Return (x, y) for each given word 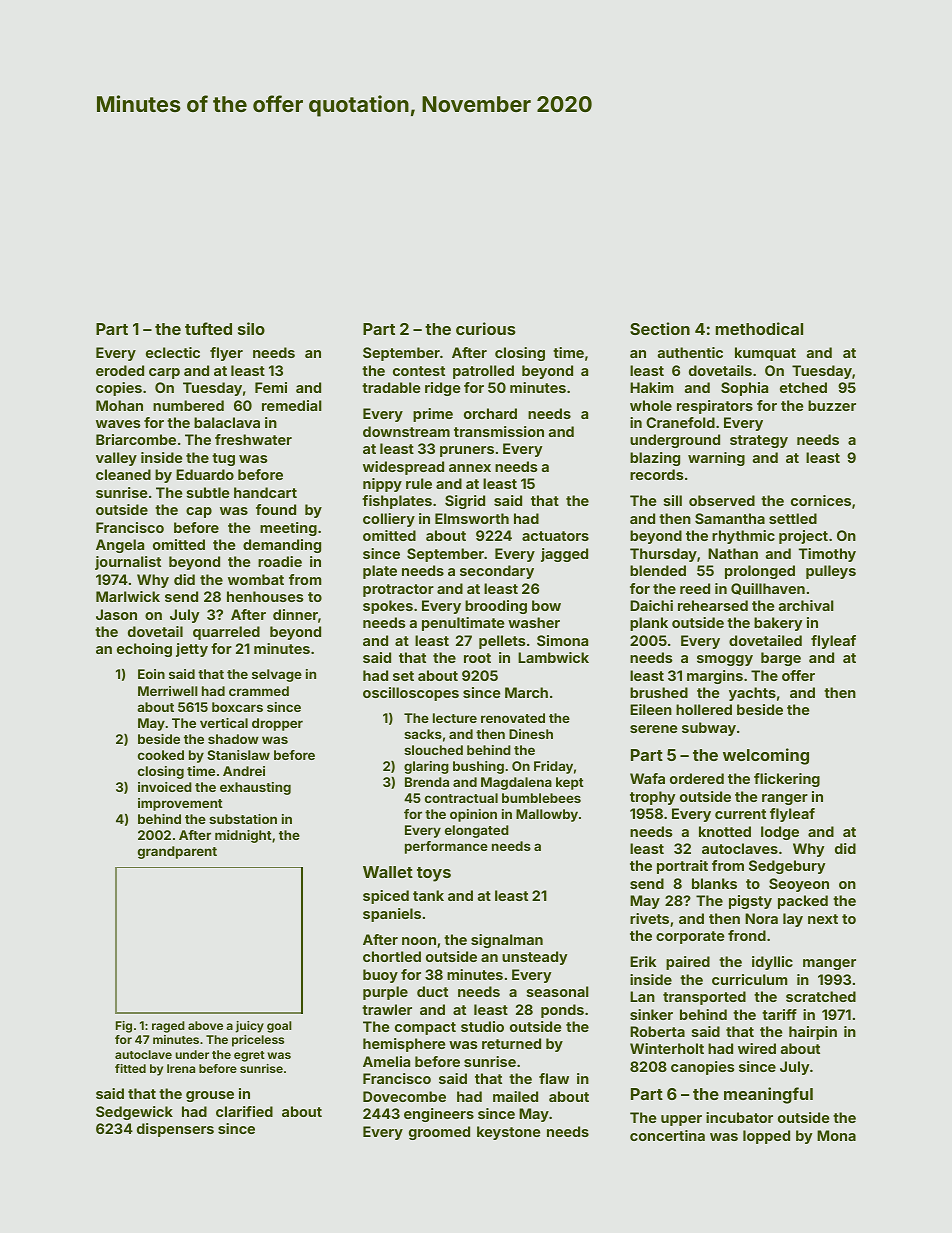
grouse (210, 1096)
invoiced (165, 787)
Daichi (651, 605)
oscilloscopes (411, 694)
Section (660, 328)
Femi (271, 387)
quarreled (226, 633)
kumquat (765, 354)
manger (829, 964)
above (205, 1025)
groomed (439, 1133)
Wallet (388, 872)
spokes (388, 607)
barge (781, 659)
